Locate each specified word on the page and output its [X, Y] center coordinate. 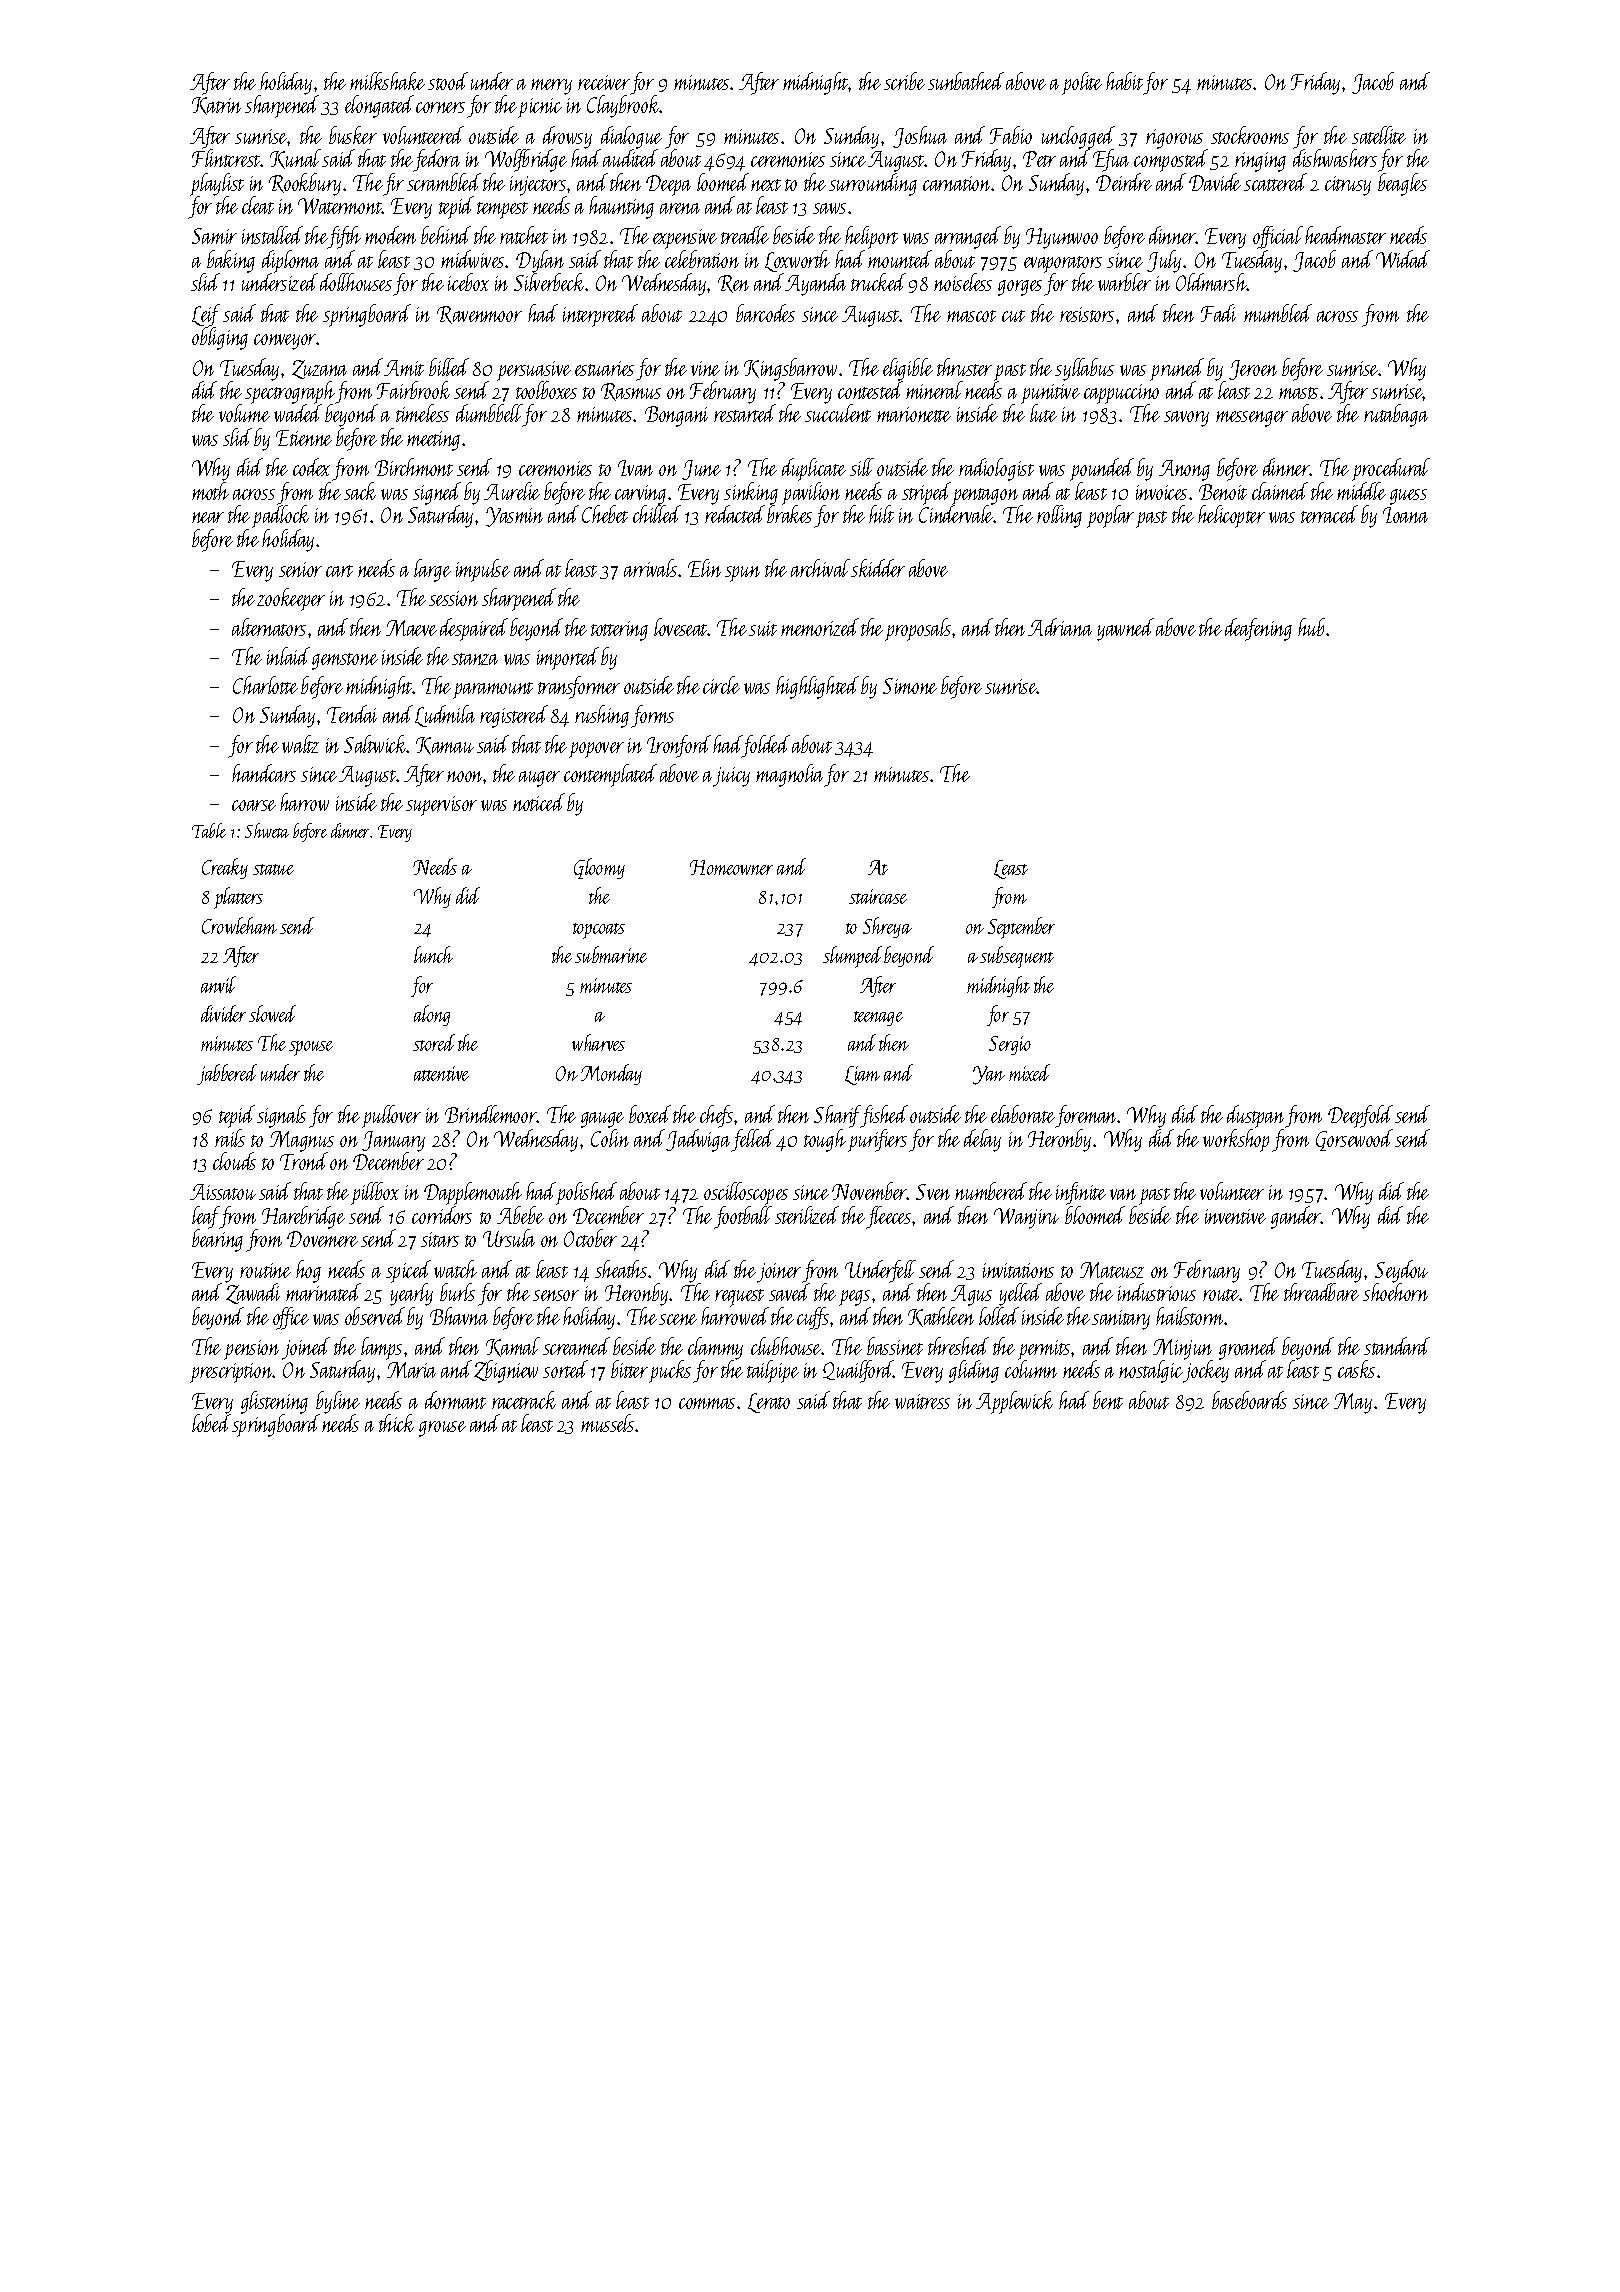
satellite [1379, 135]
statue [273, 869]
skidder [878, 568]
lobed [211, 1423]
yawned [1125, 629]
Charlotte [265, 685]
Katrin [216, 106]
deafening [1258, 629]
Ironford [679, 746]
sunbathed [966, 81]
